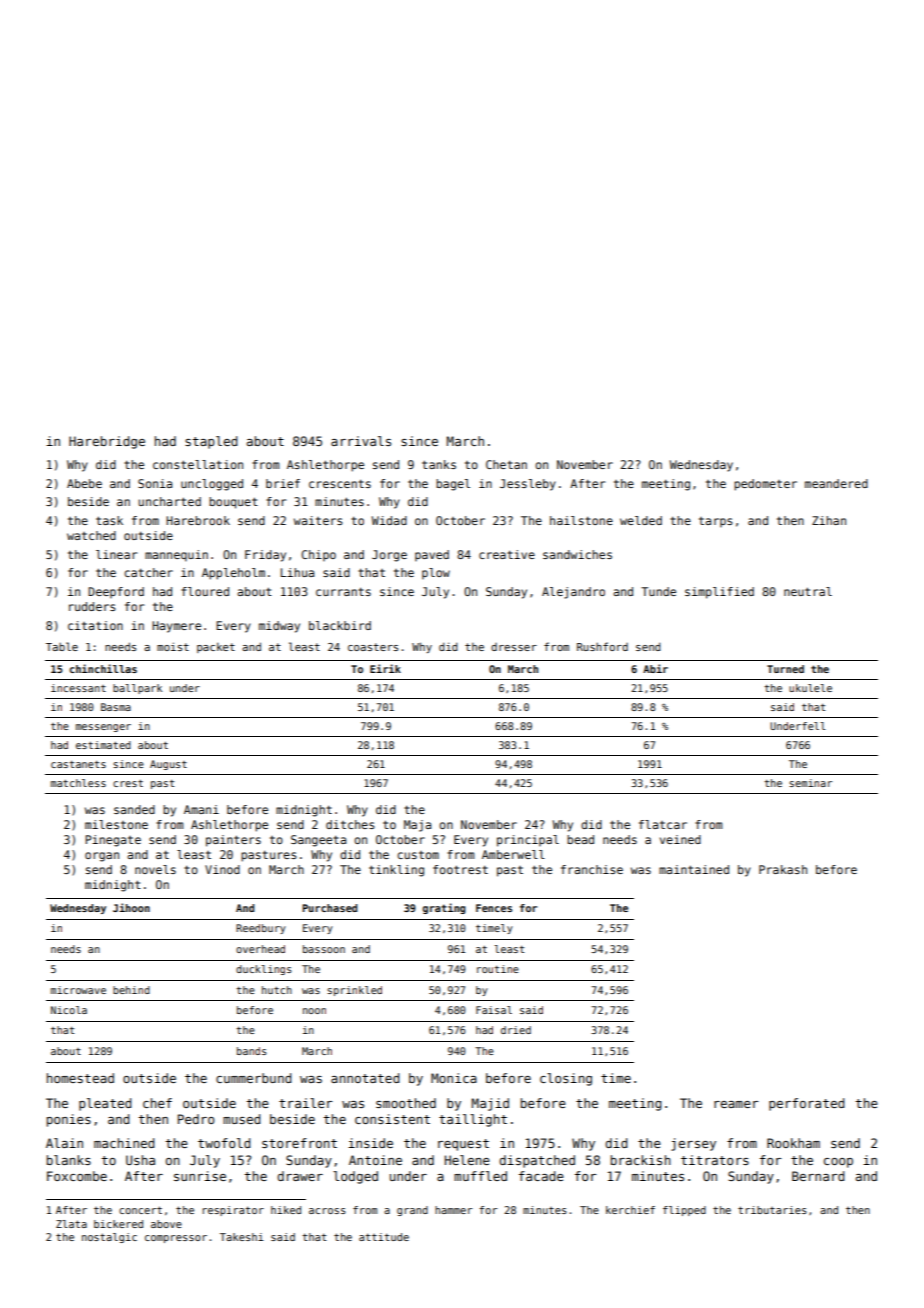  I want to click on Vinod, so click(222, 869).
